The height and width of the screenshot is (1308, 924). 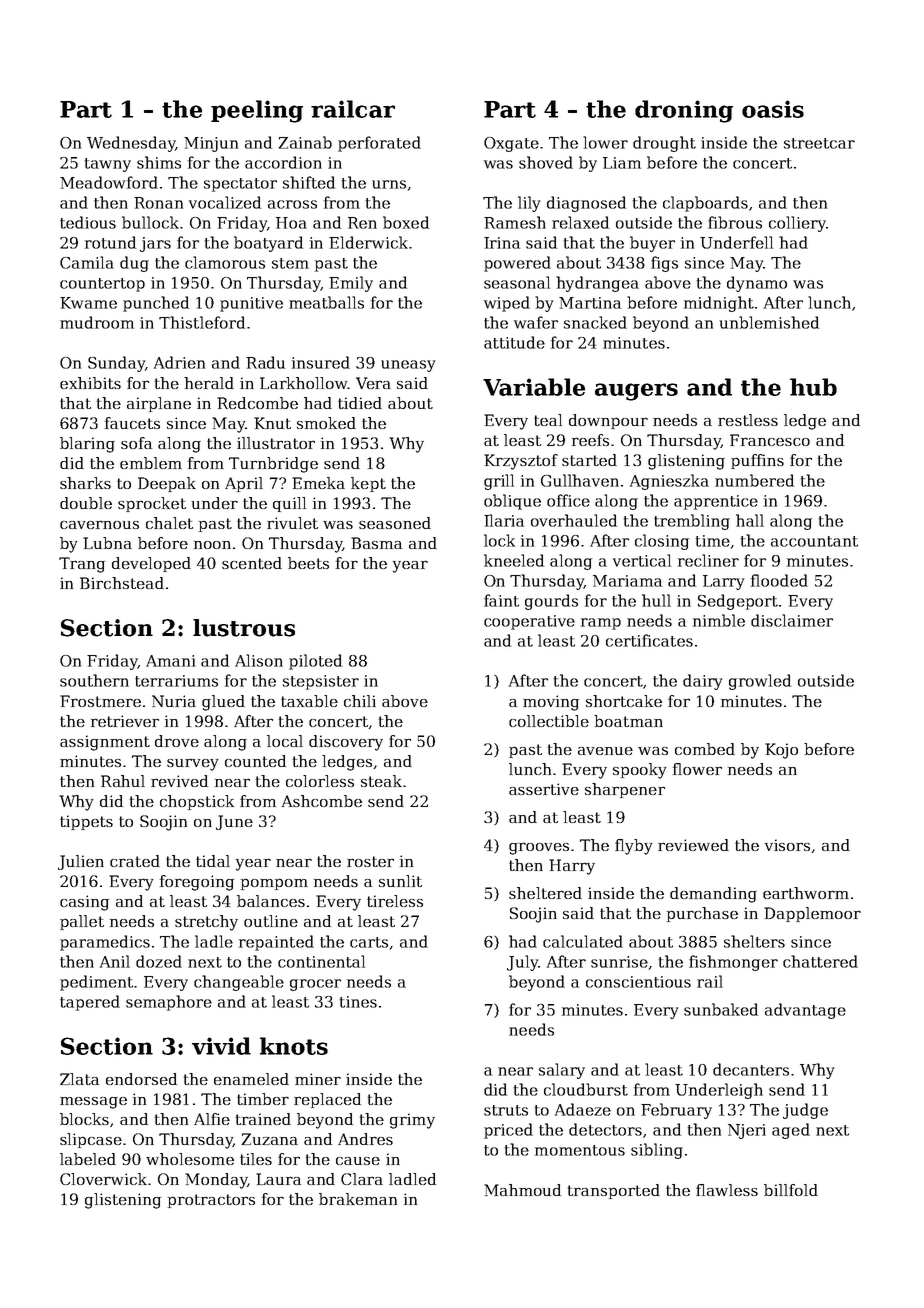 I want to click on July, so click(x=522, y=963).
